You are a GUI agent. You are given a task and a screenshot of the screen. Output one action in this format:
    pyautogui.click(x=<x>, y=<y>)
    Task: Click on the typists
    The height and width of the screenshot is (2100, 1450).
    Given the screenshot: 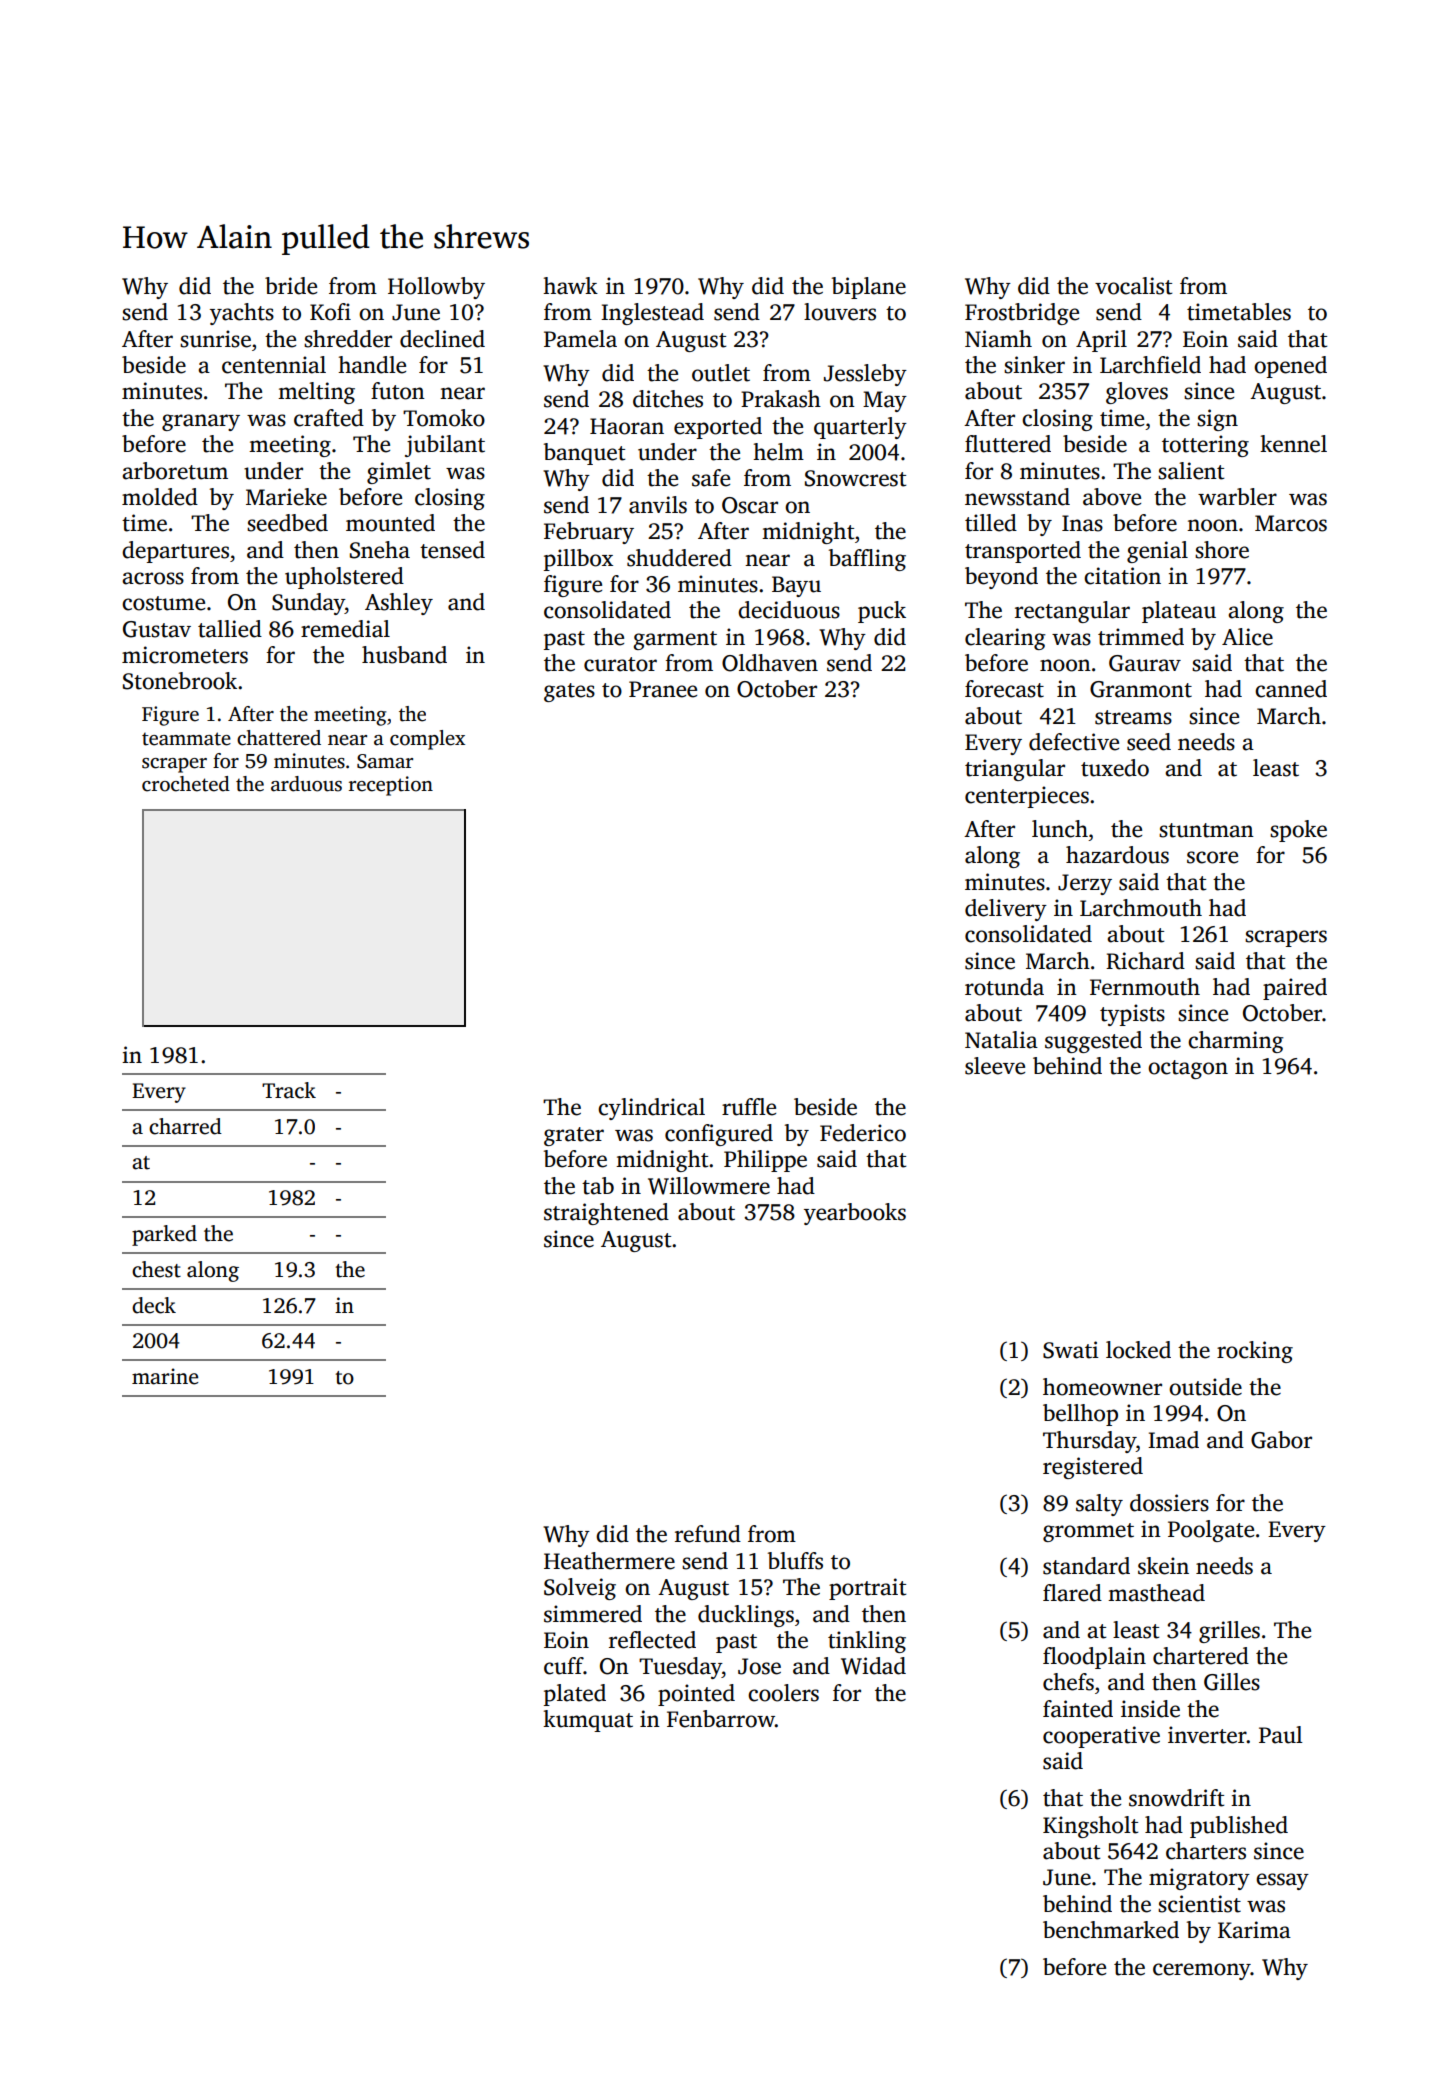 What is the action you would take?
    pyautogui.click(x=1132, y=1015)
